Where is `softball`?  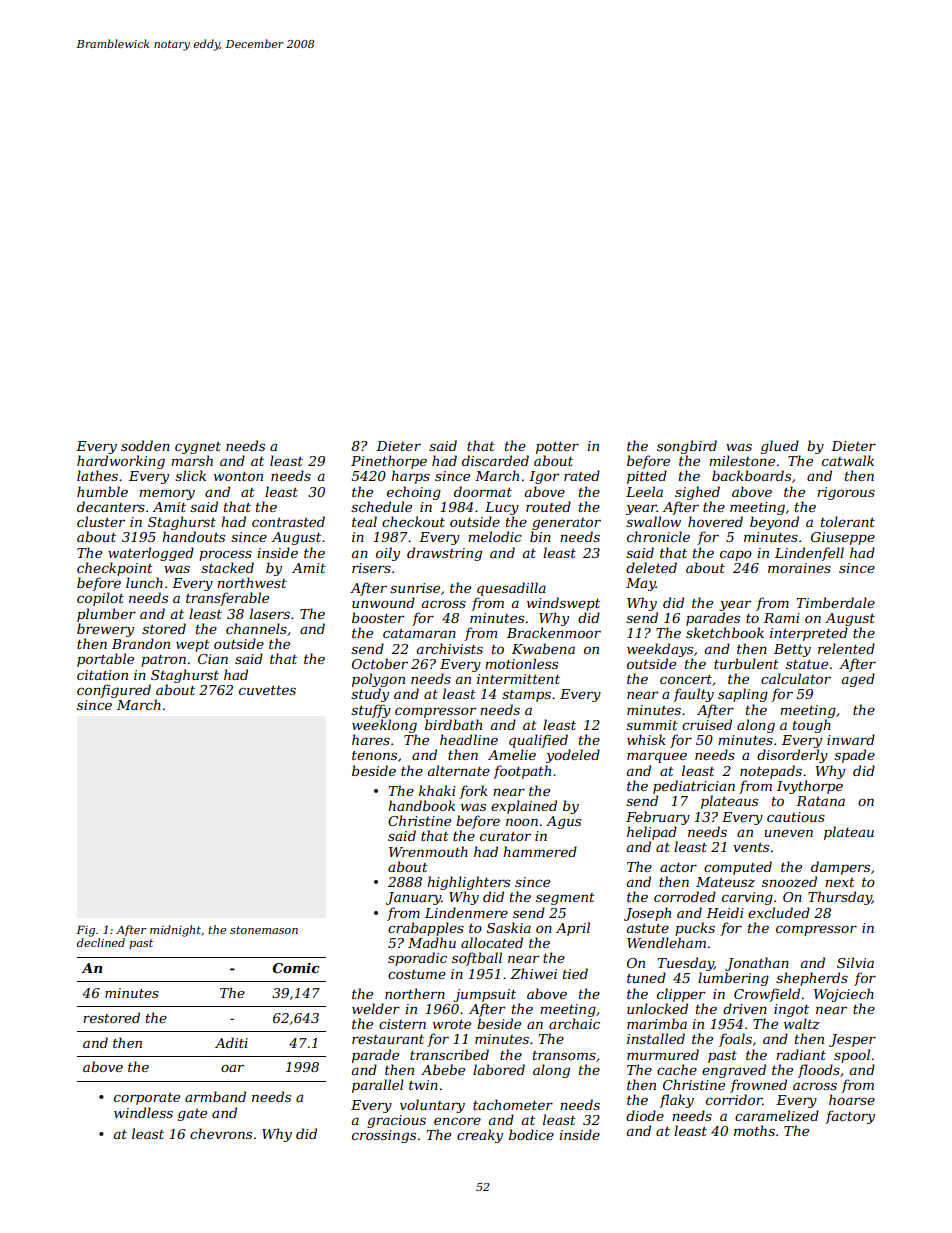 softball is located at coordinates (477, 959).
